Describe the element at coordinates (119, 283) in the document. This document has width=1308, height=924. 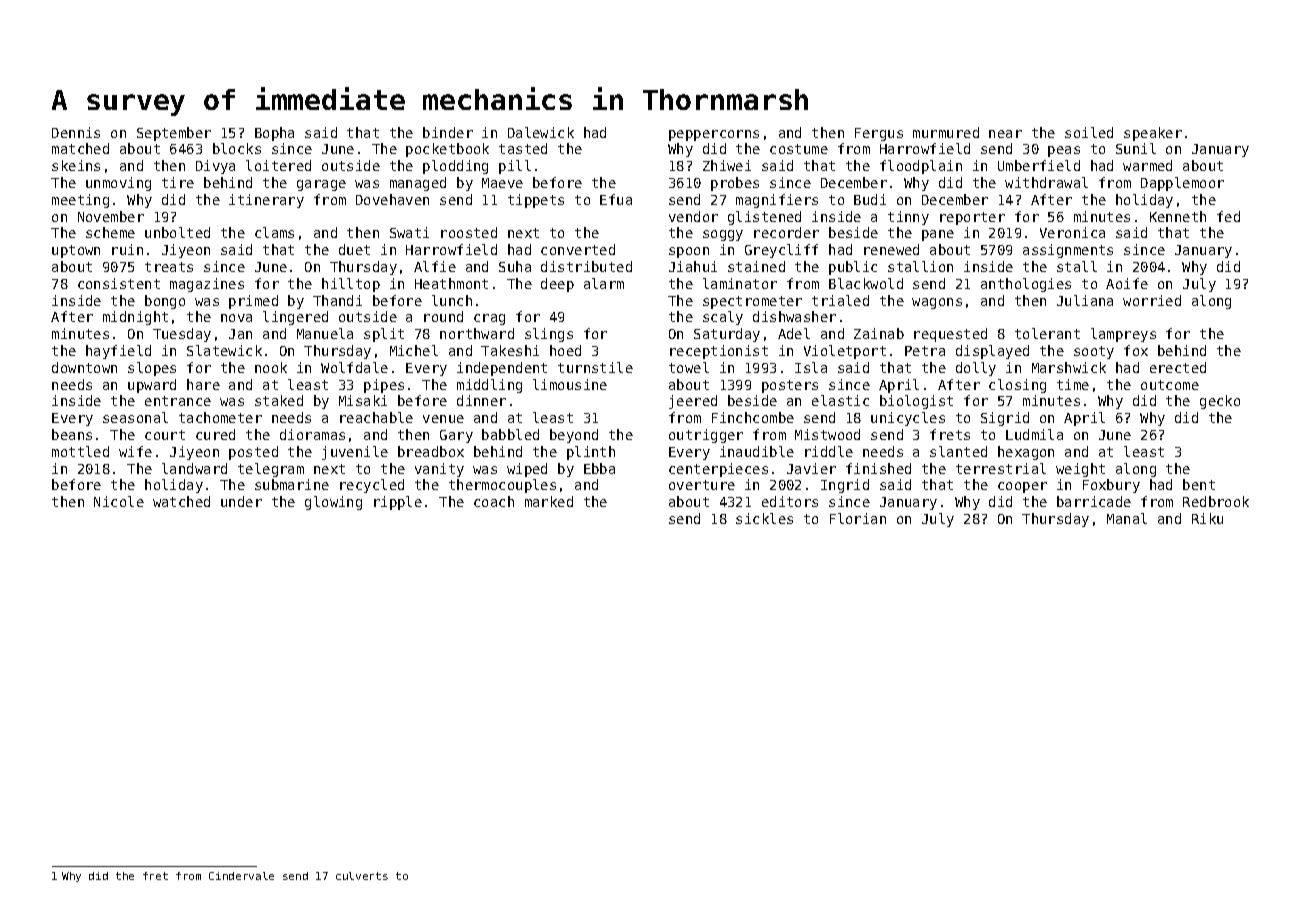
I see `consistent` at that location.
